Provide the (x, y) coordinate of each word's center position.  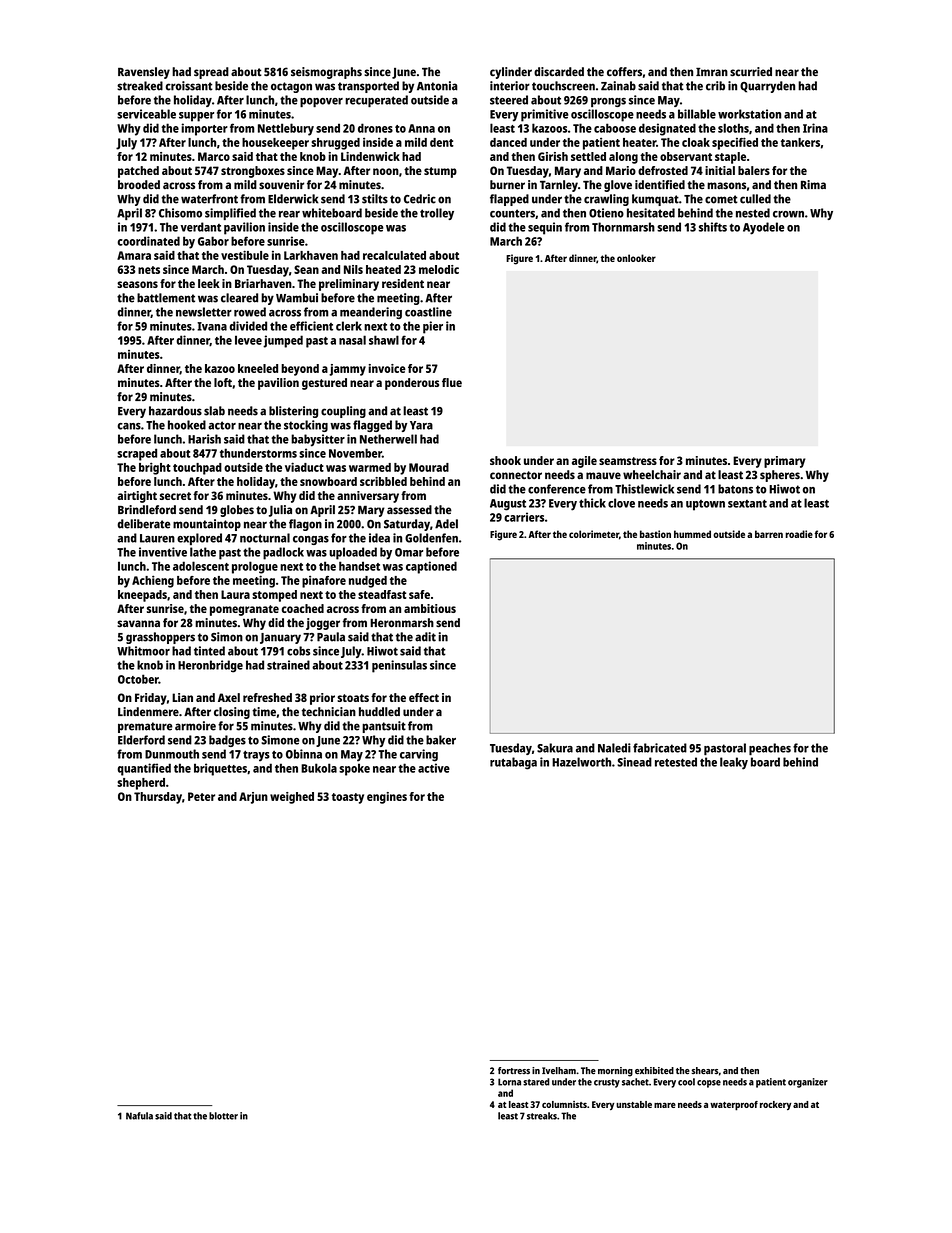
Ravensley (144, 73)
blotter (223, 1116)
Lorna (509, 1082)
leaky (734, 763)
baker (441, 740)
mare (665, 1105)
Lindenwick (370, 156)
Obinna (304, 754)
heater (639, 142)
